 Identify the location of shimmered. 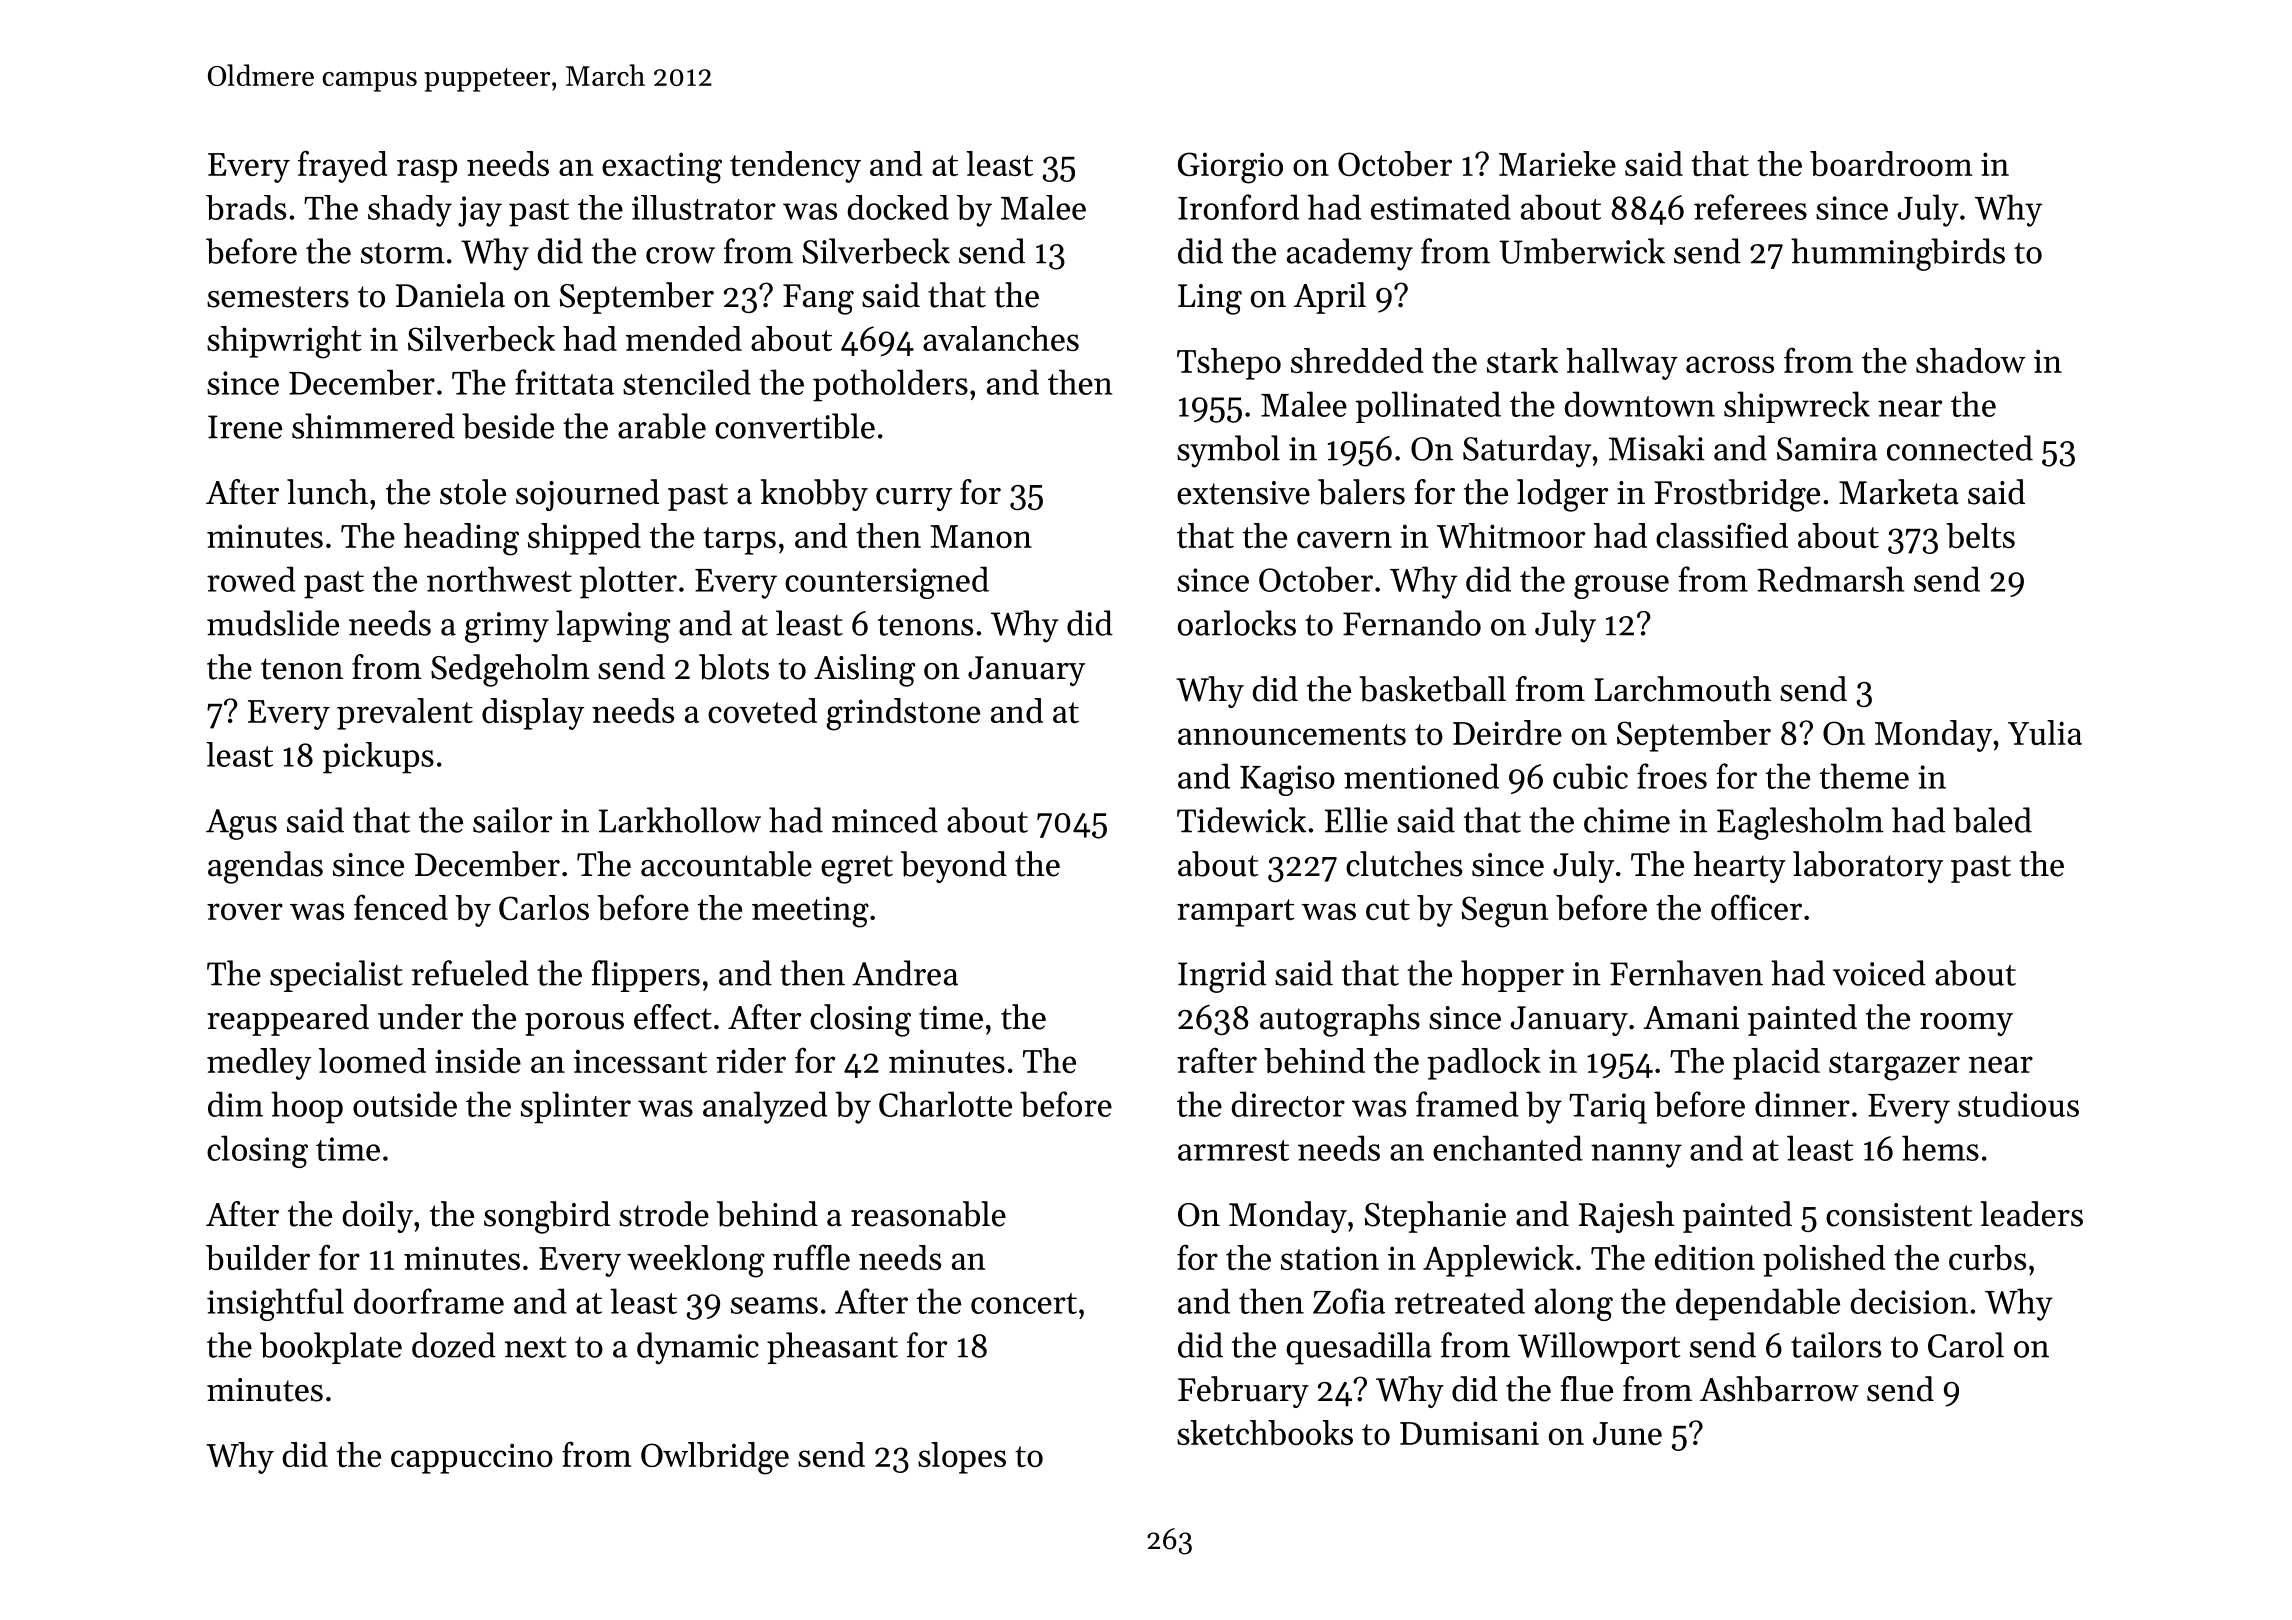
(373, 426).
